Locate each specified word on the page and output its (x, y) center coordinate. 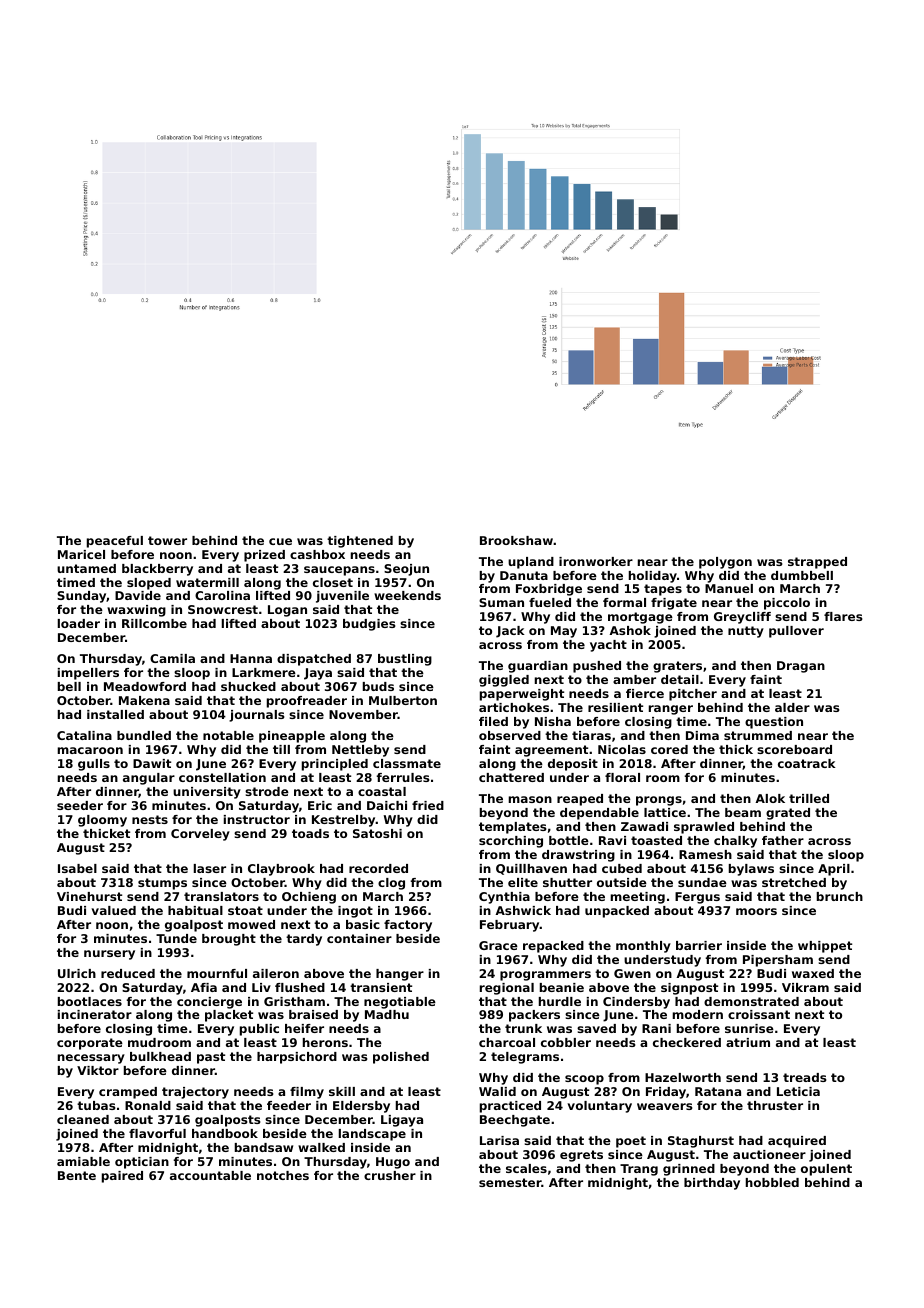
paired (122, 1177)
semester (510, 1182)
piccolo (787, 604)
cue (280, 541)
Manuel (729, 588)
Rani (656, 1028)
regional (507, 989)
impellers (88, 674)
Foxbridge (549, 590)
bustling (405, 660)
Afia (204, 987)
